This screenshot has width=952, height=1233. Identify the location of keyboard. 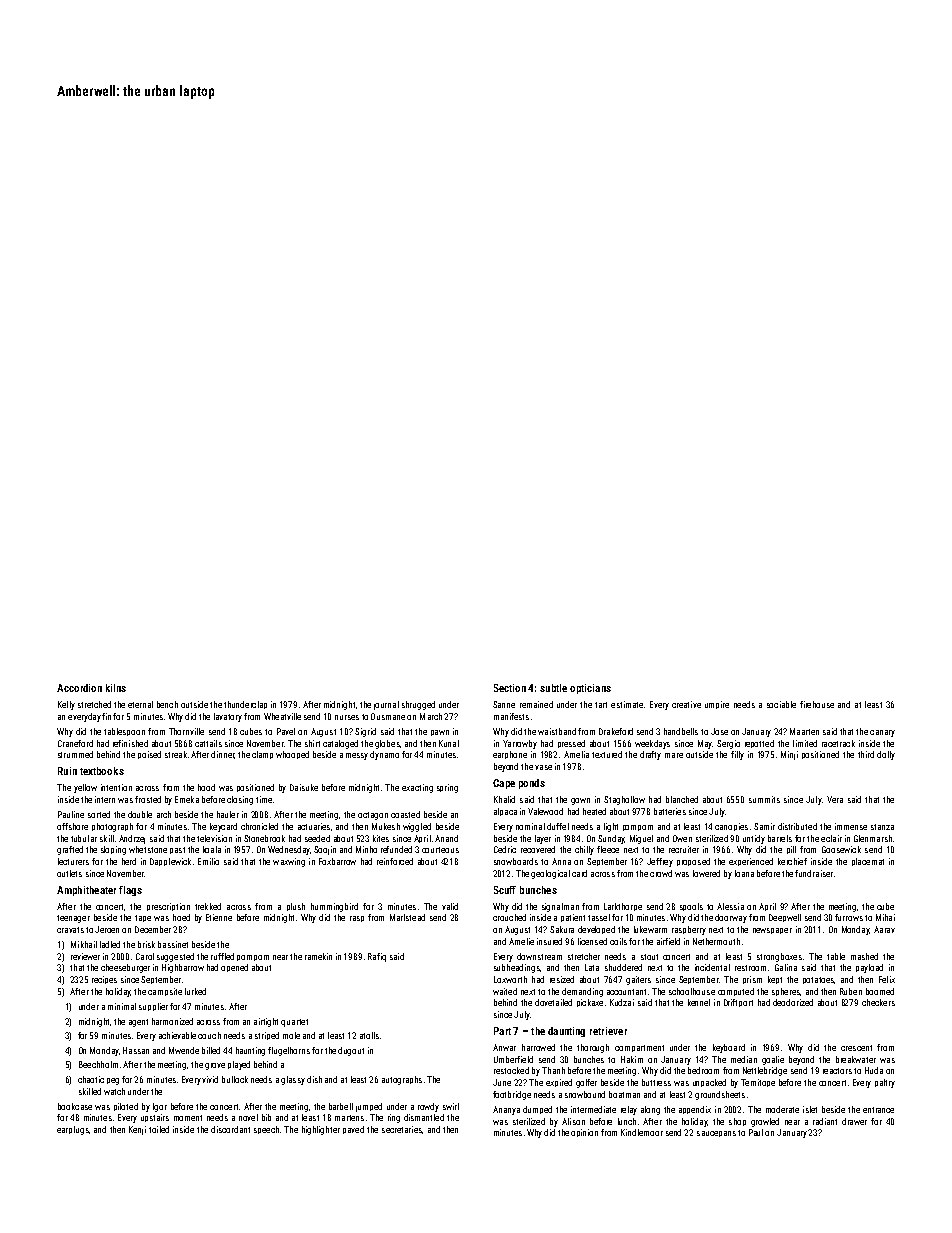
(729, 1048).
